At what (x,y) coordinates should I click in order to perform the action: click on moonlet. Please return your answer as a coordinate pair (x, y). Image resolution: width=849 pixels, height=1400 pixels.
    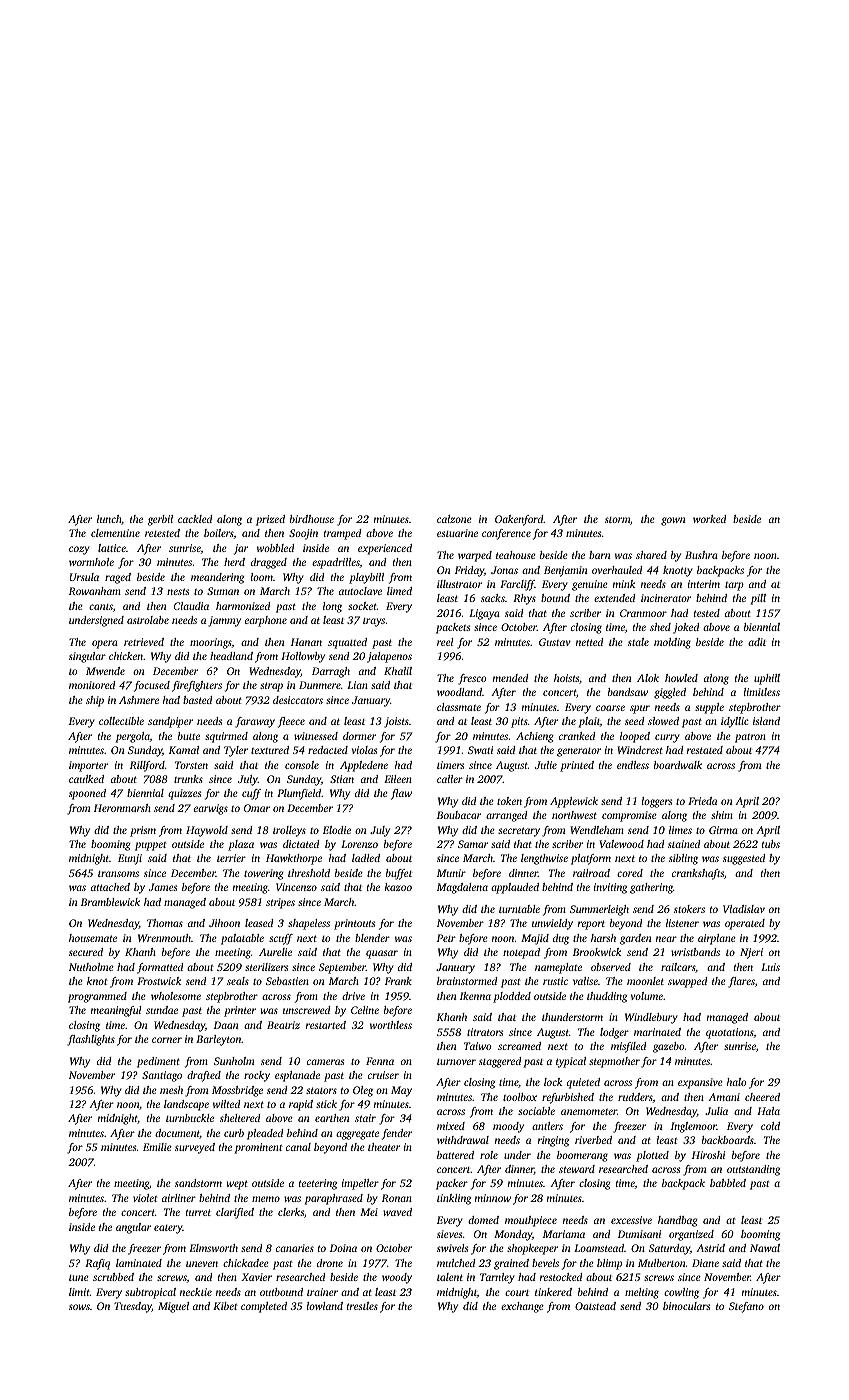
    Looking at the image, I should click on (645, 981).
